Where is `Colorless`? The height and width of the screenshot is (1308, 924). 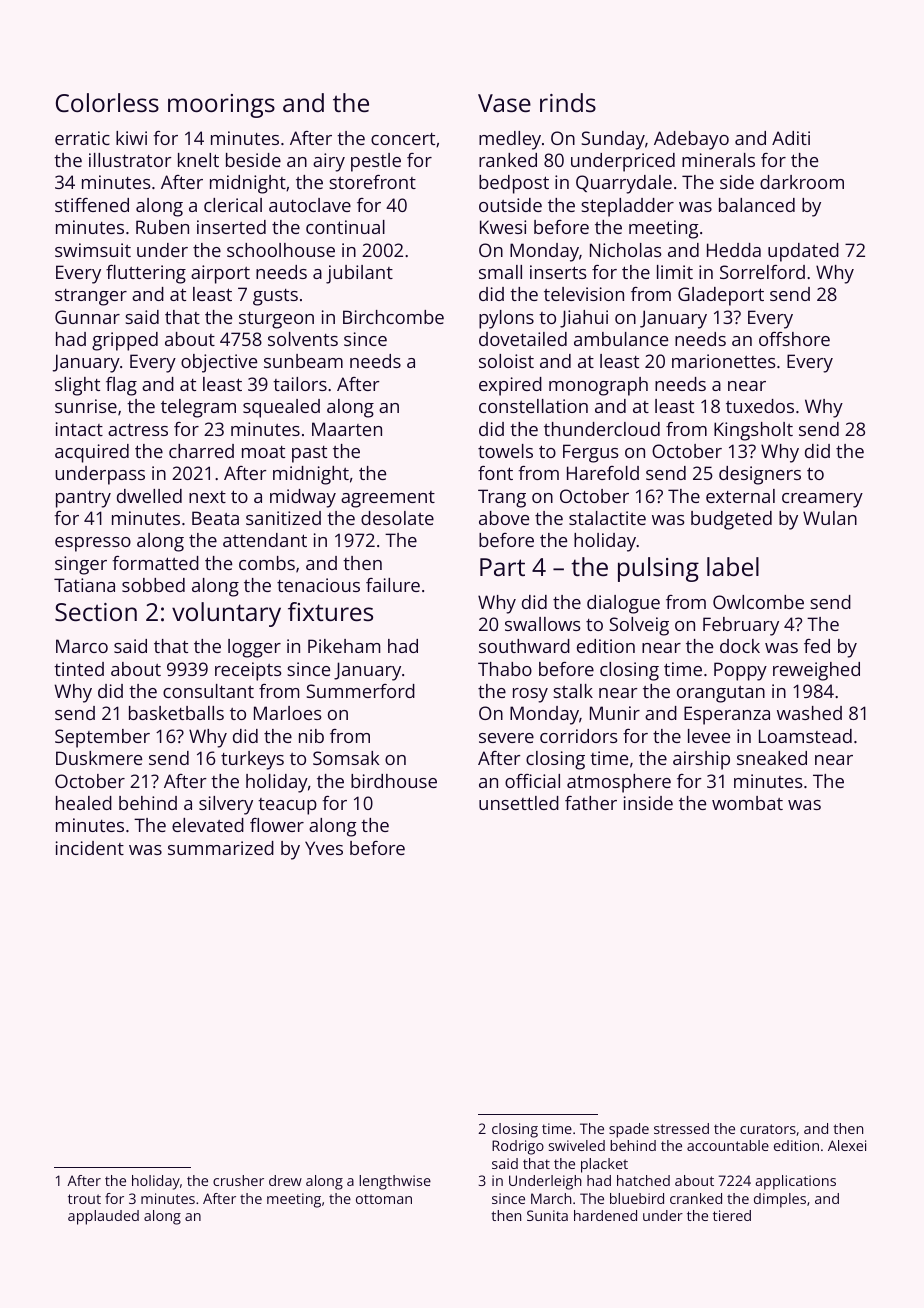
Colorless is located at coordinates (107, 102).
